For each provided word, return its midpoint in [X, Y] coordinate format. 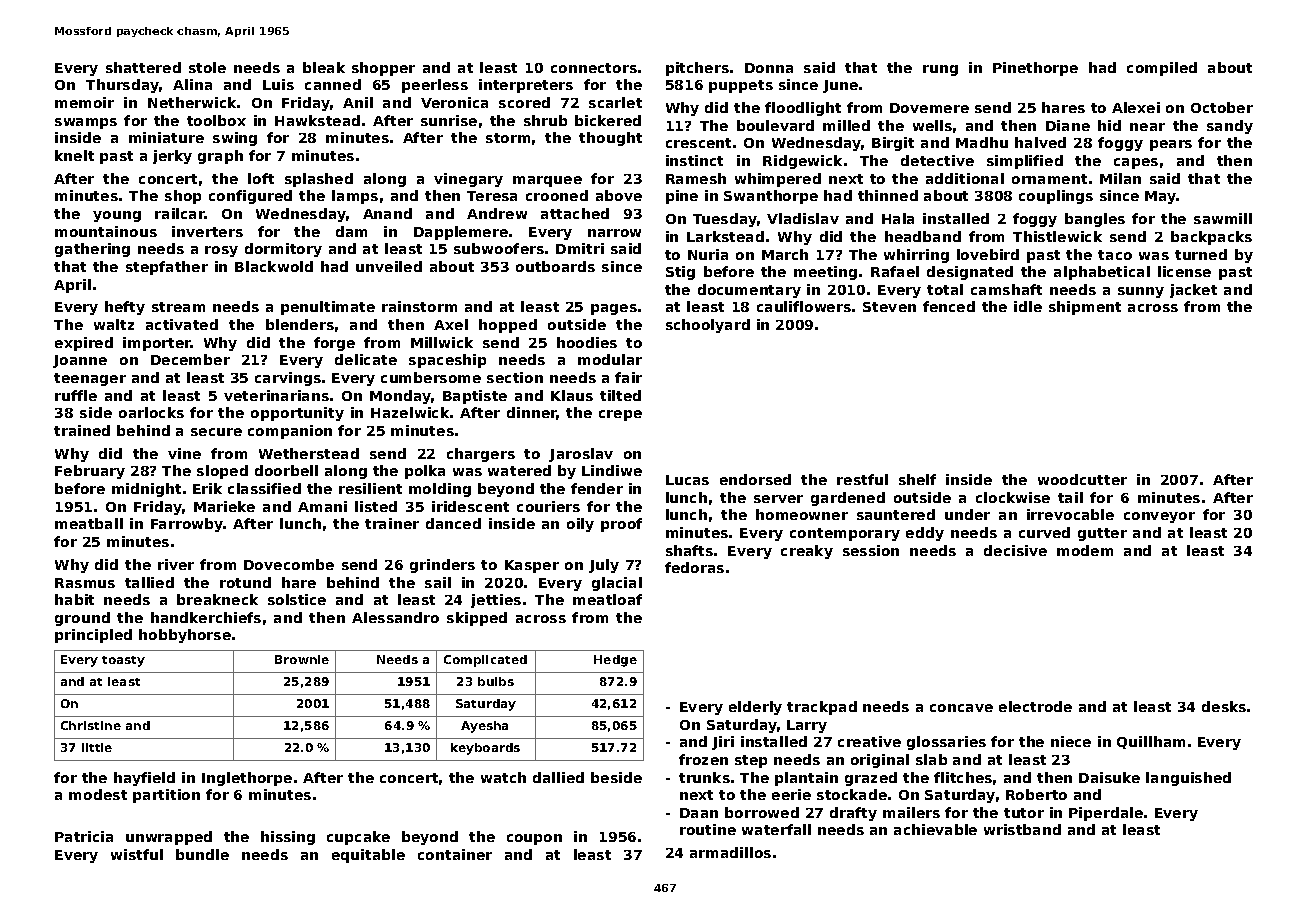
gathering [92, 250]
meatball [89, 523]
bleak [324, 67]
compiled [1162, 69]
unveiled [389, 266]
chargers [481, 455]
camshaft [1006, 289]
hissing [288, 838]
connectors [594, 68]
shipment [1085, 308]
